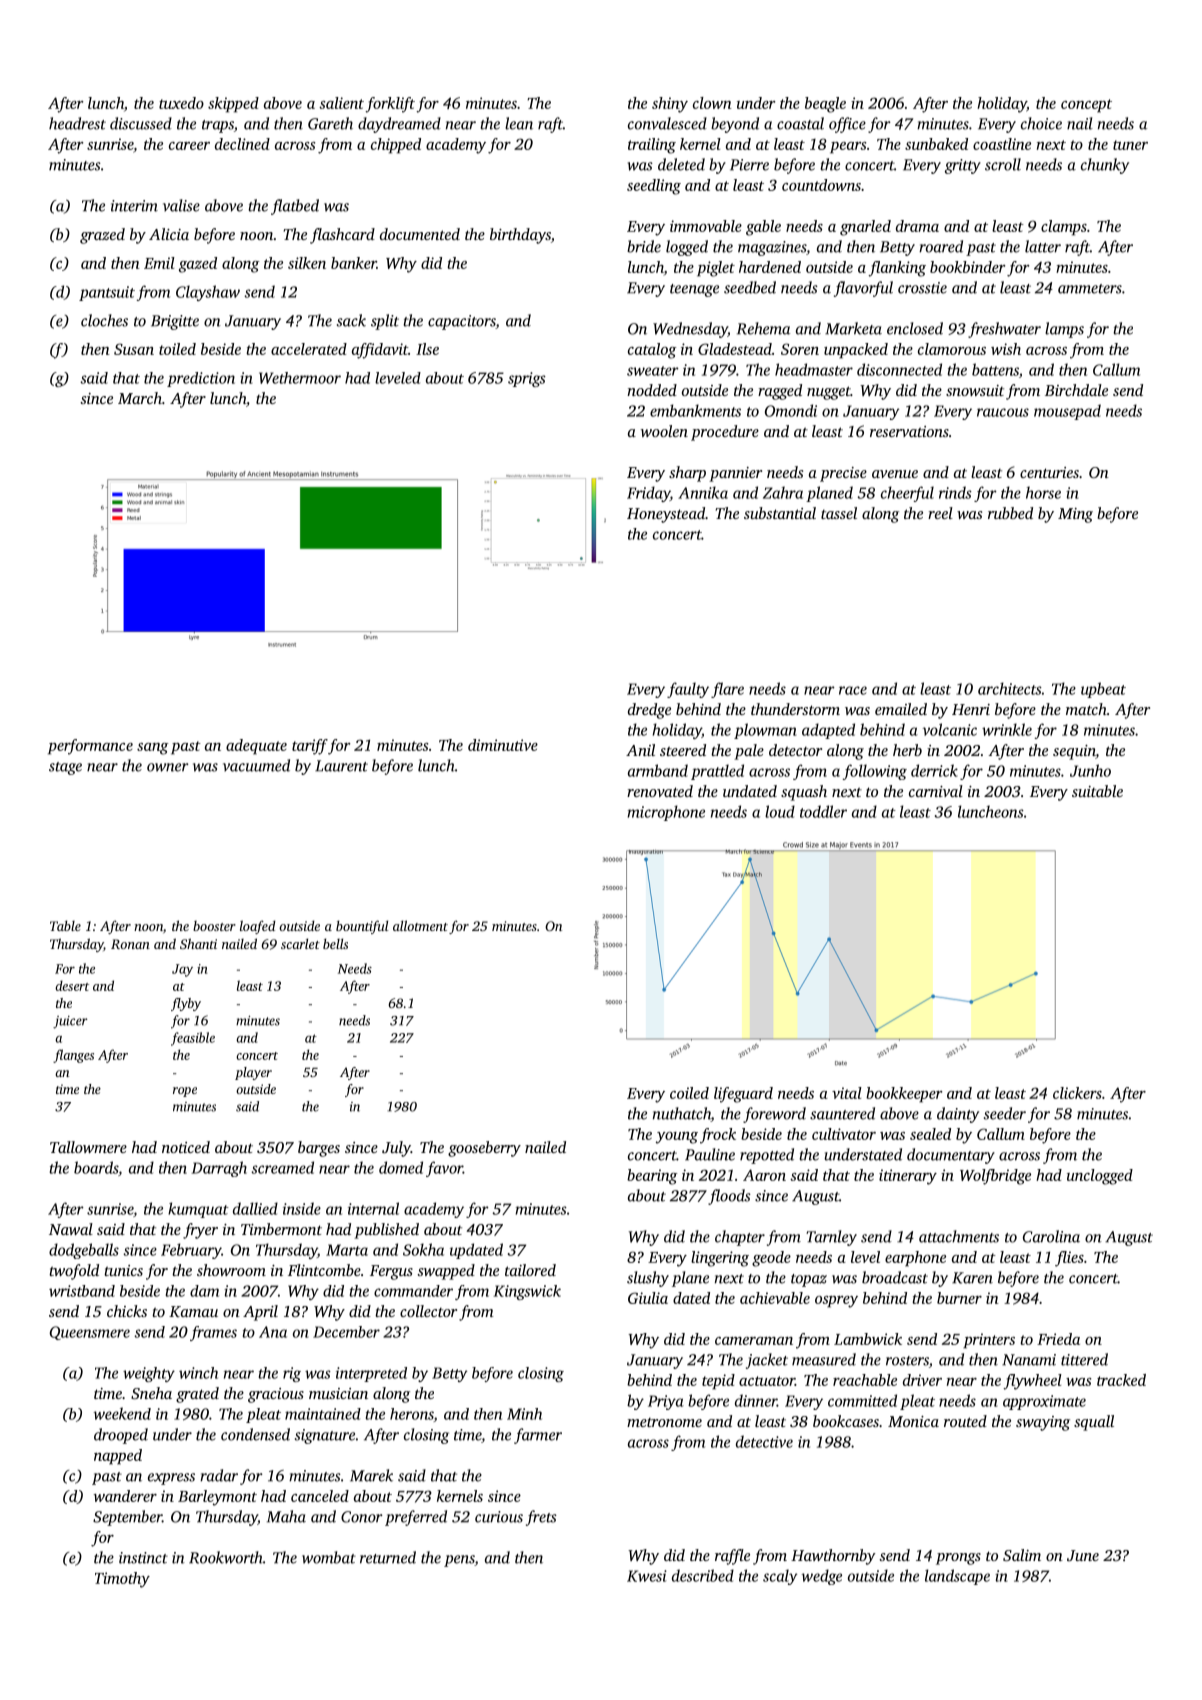 Image resolution: width=1202 pixels, height=1700 pixels. Describe the element at coordinates (936, 144) in the screenshot. I see `sunbaked` at that location.
